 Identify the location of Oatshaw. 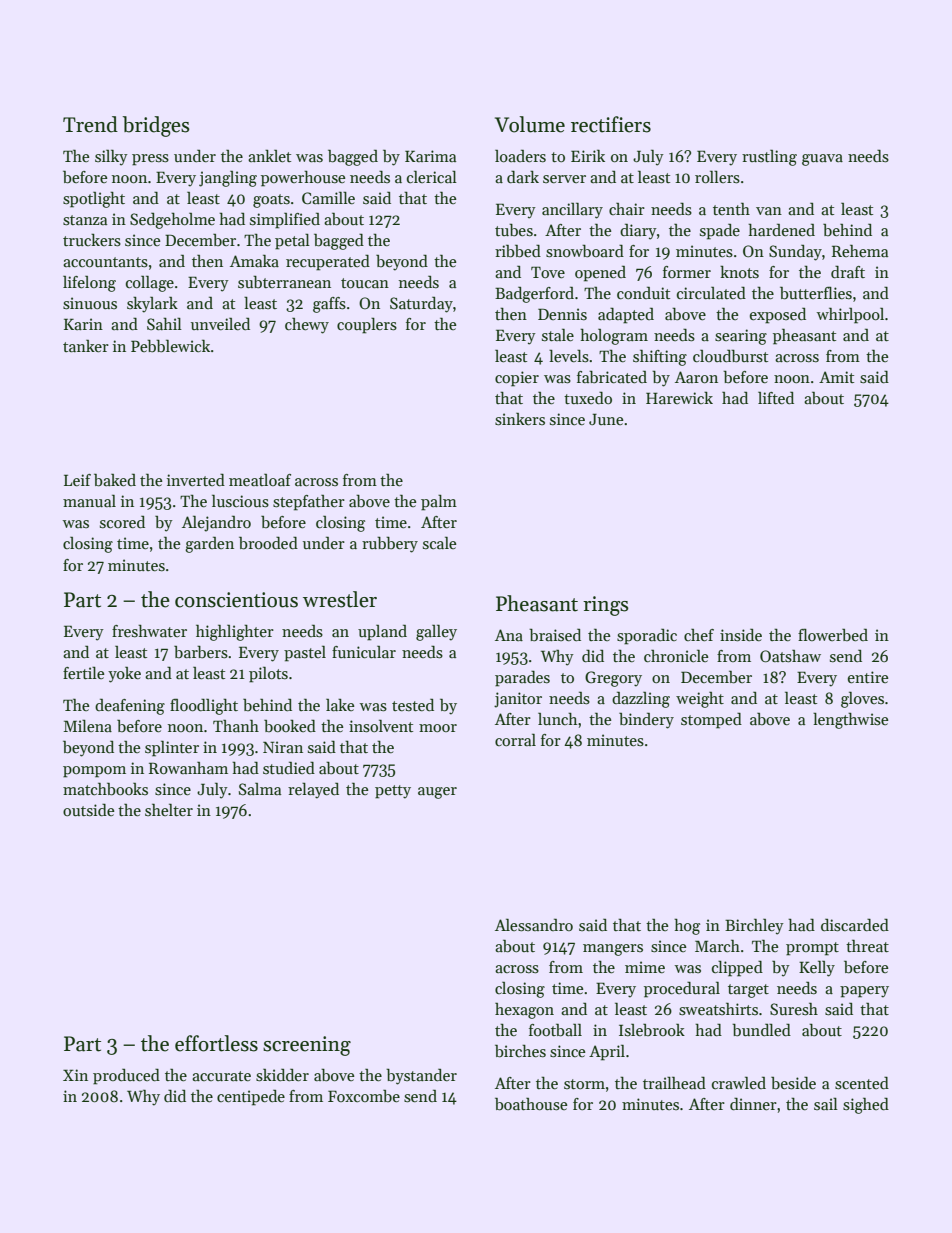
(790, 656).
